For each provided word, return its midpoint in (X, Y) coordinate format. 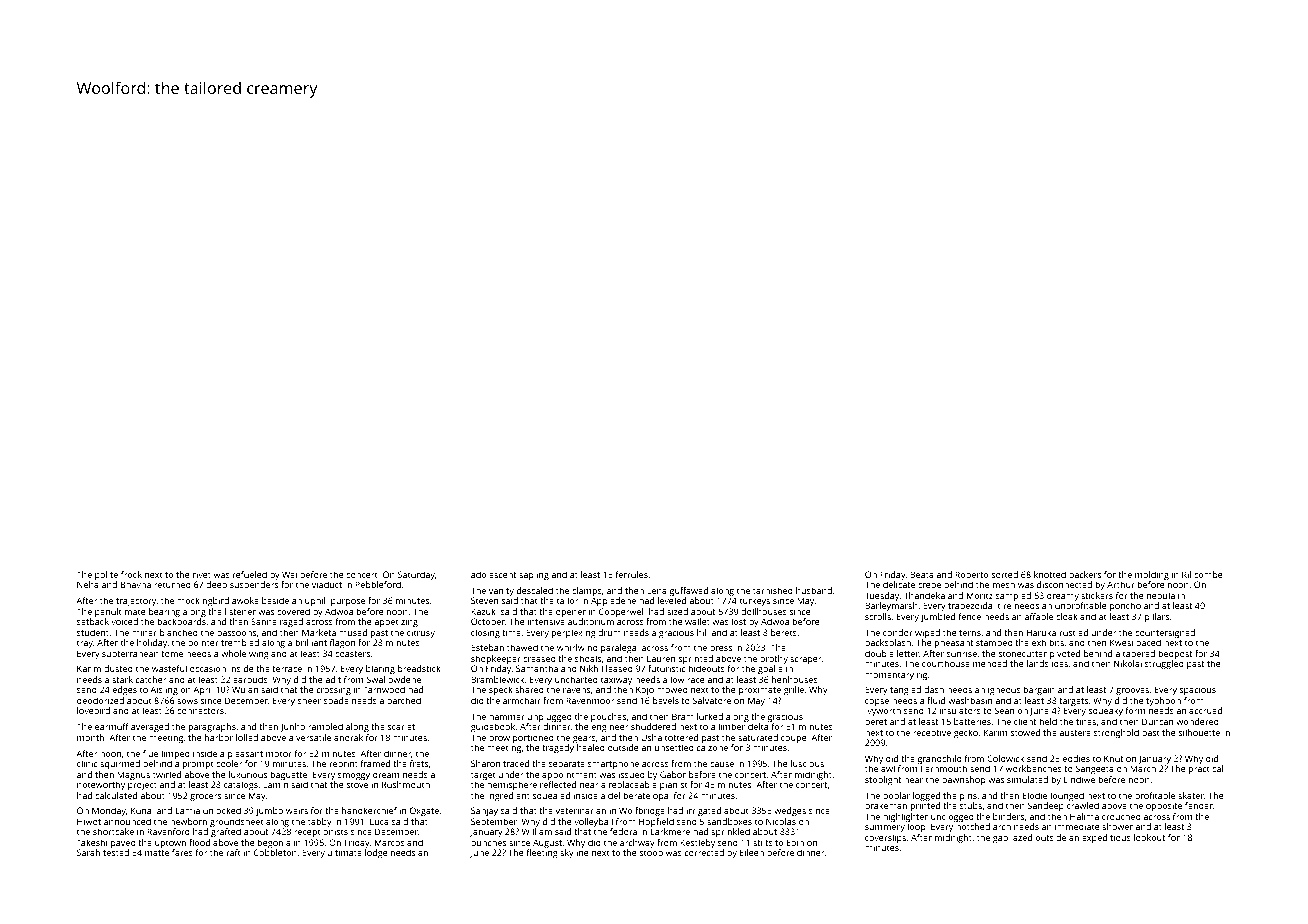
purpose (348, 602)
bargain (1039, 690)
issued (632, 774)
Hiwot (89, 821)
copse (877, 702)
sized (677, 611)
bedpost (1175, 654)
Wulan (245, 689)
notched (973, 826)
